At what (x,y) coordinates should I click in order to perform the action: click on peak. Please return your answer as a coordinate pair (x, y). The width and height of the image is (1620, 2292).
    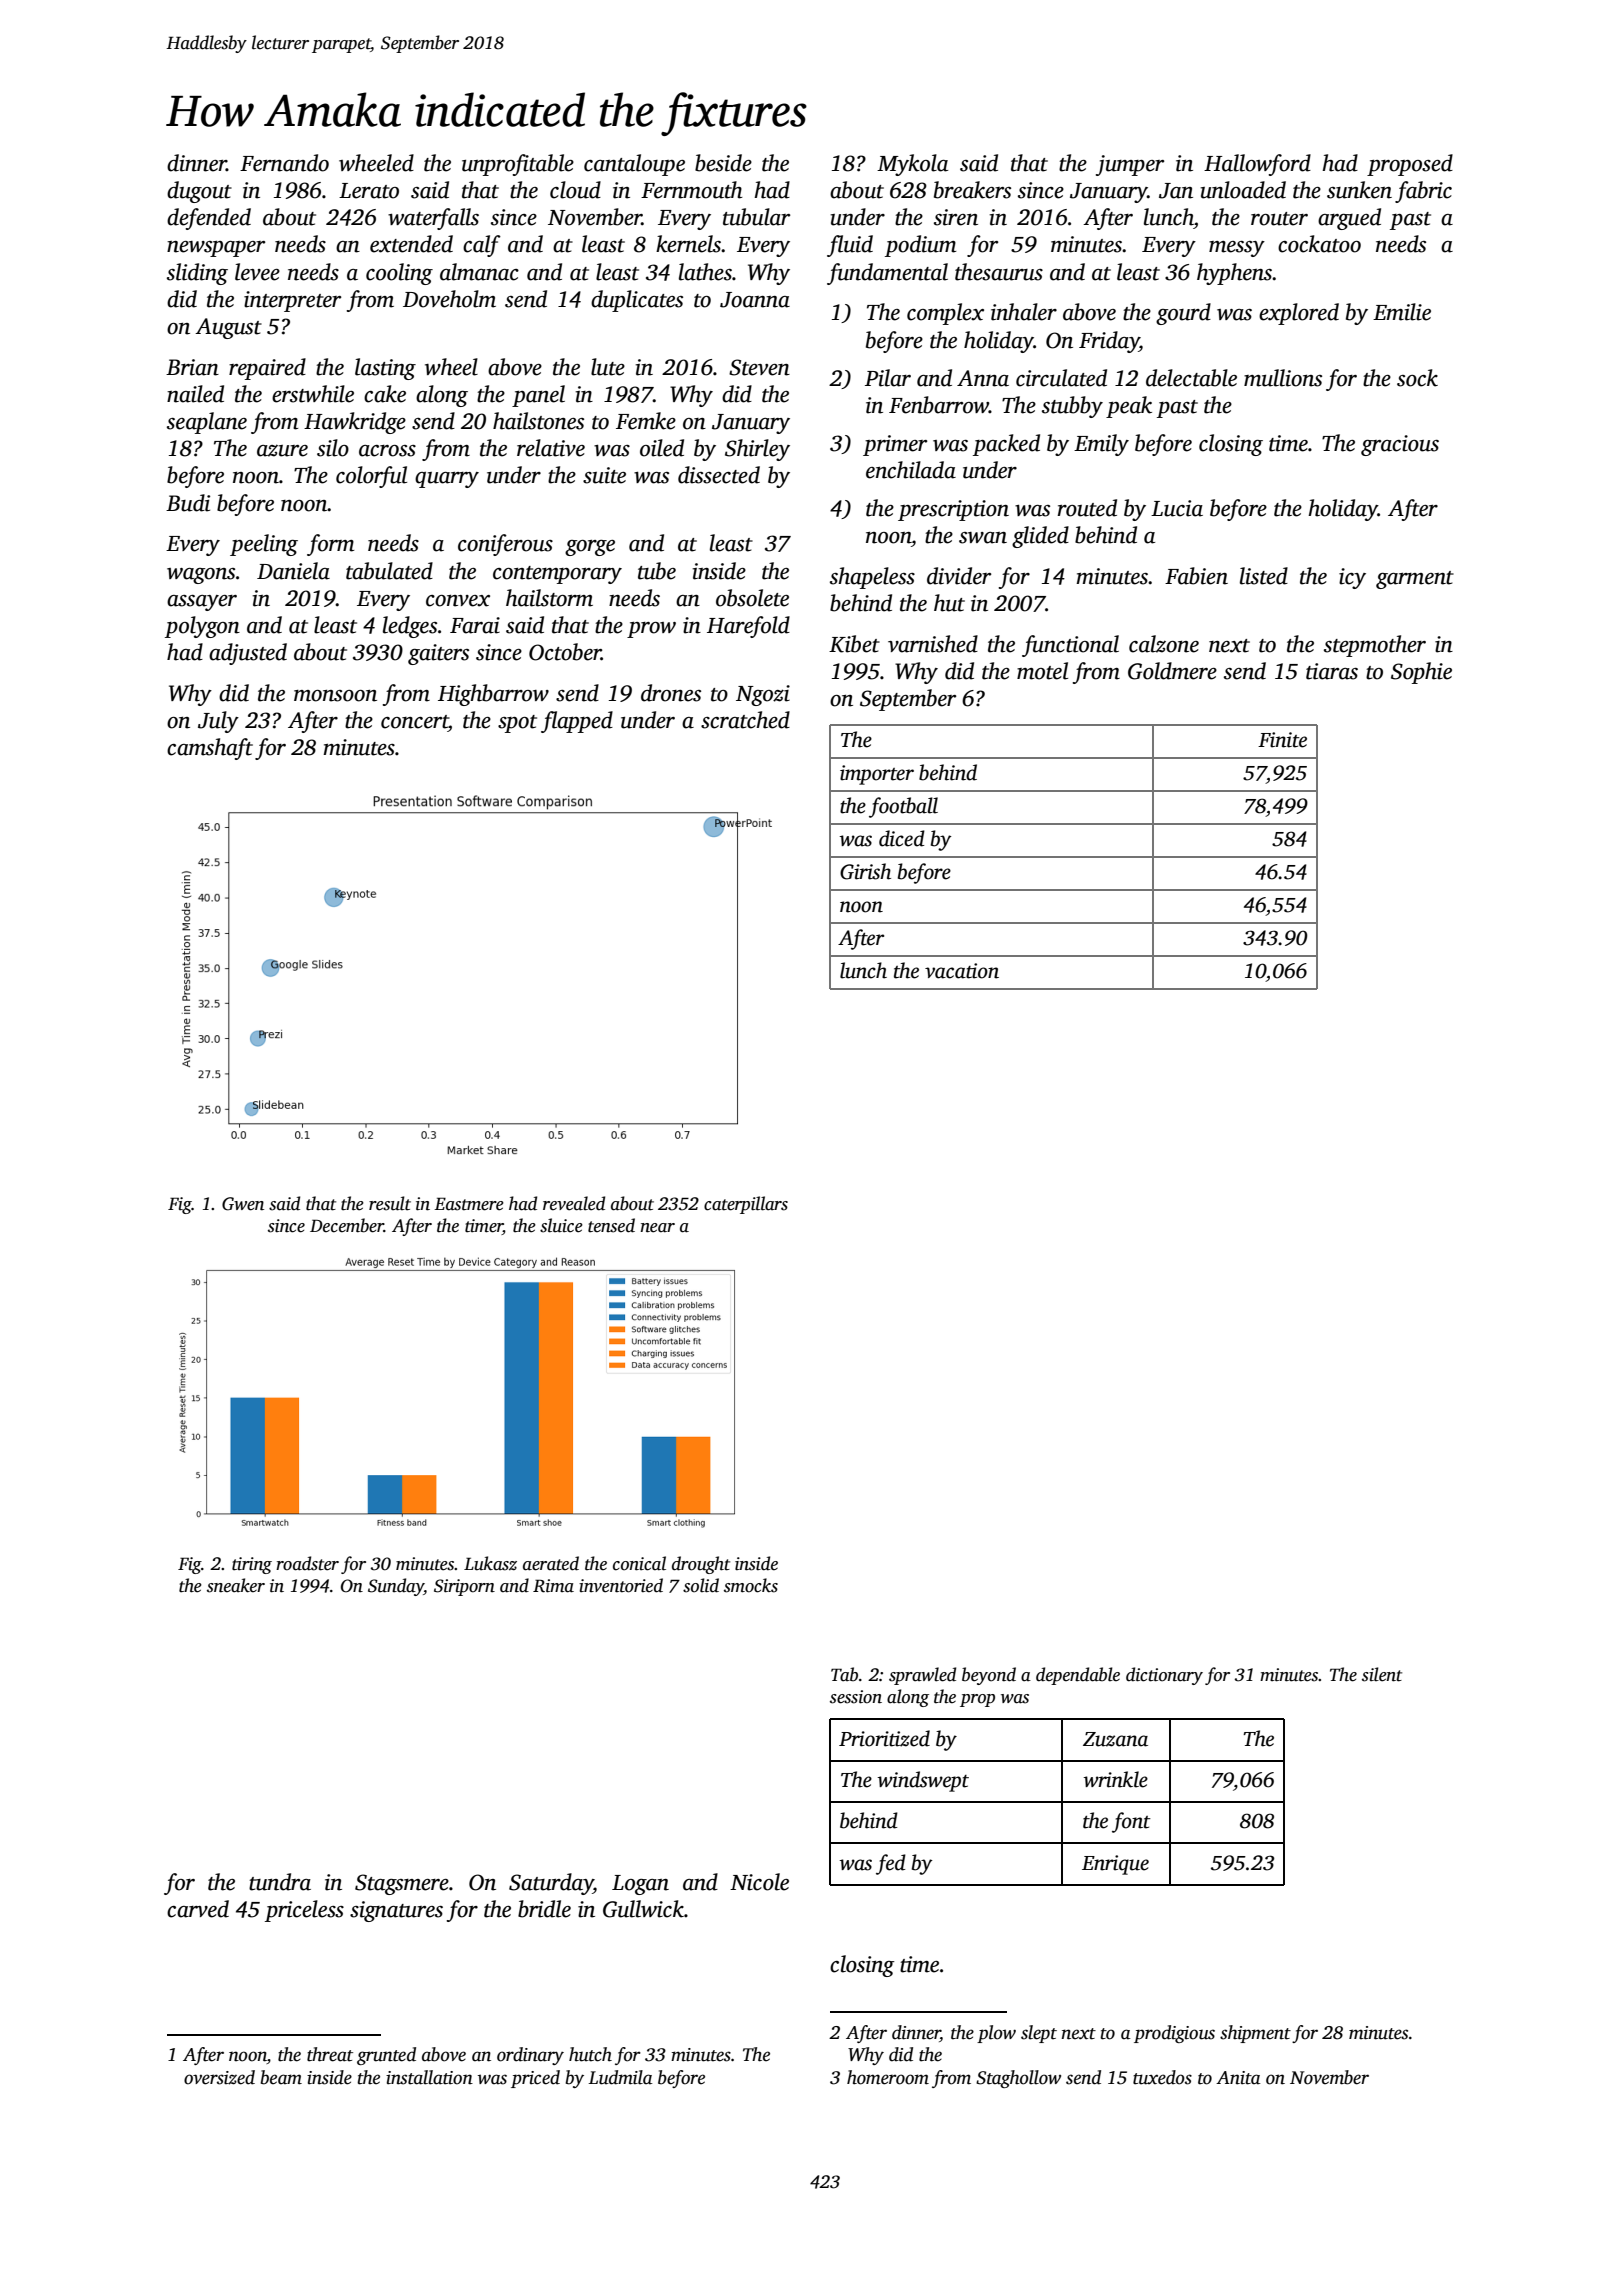
    Looking at the image, I should click on (1129, 407).
